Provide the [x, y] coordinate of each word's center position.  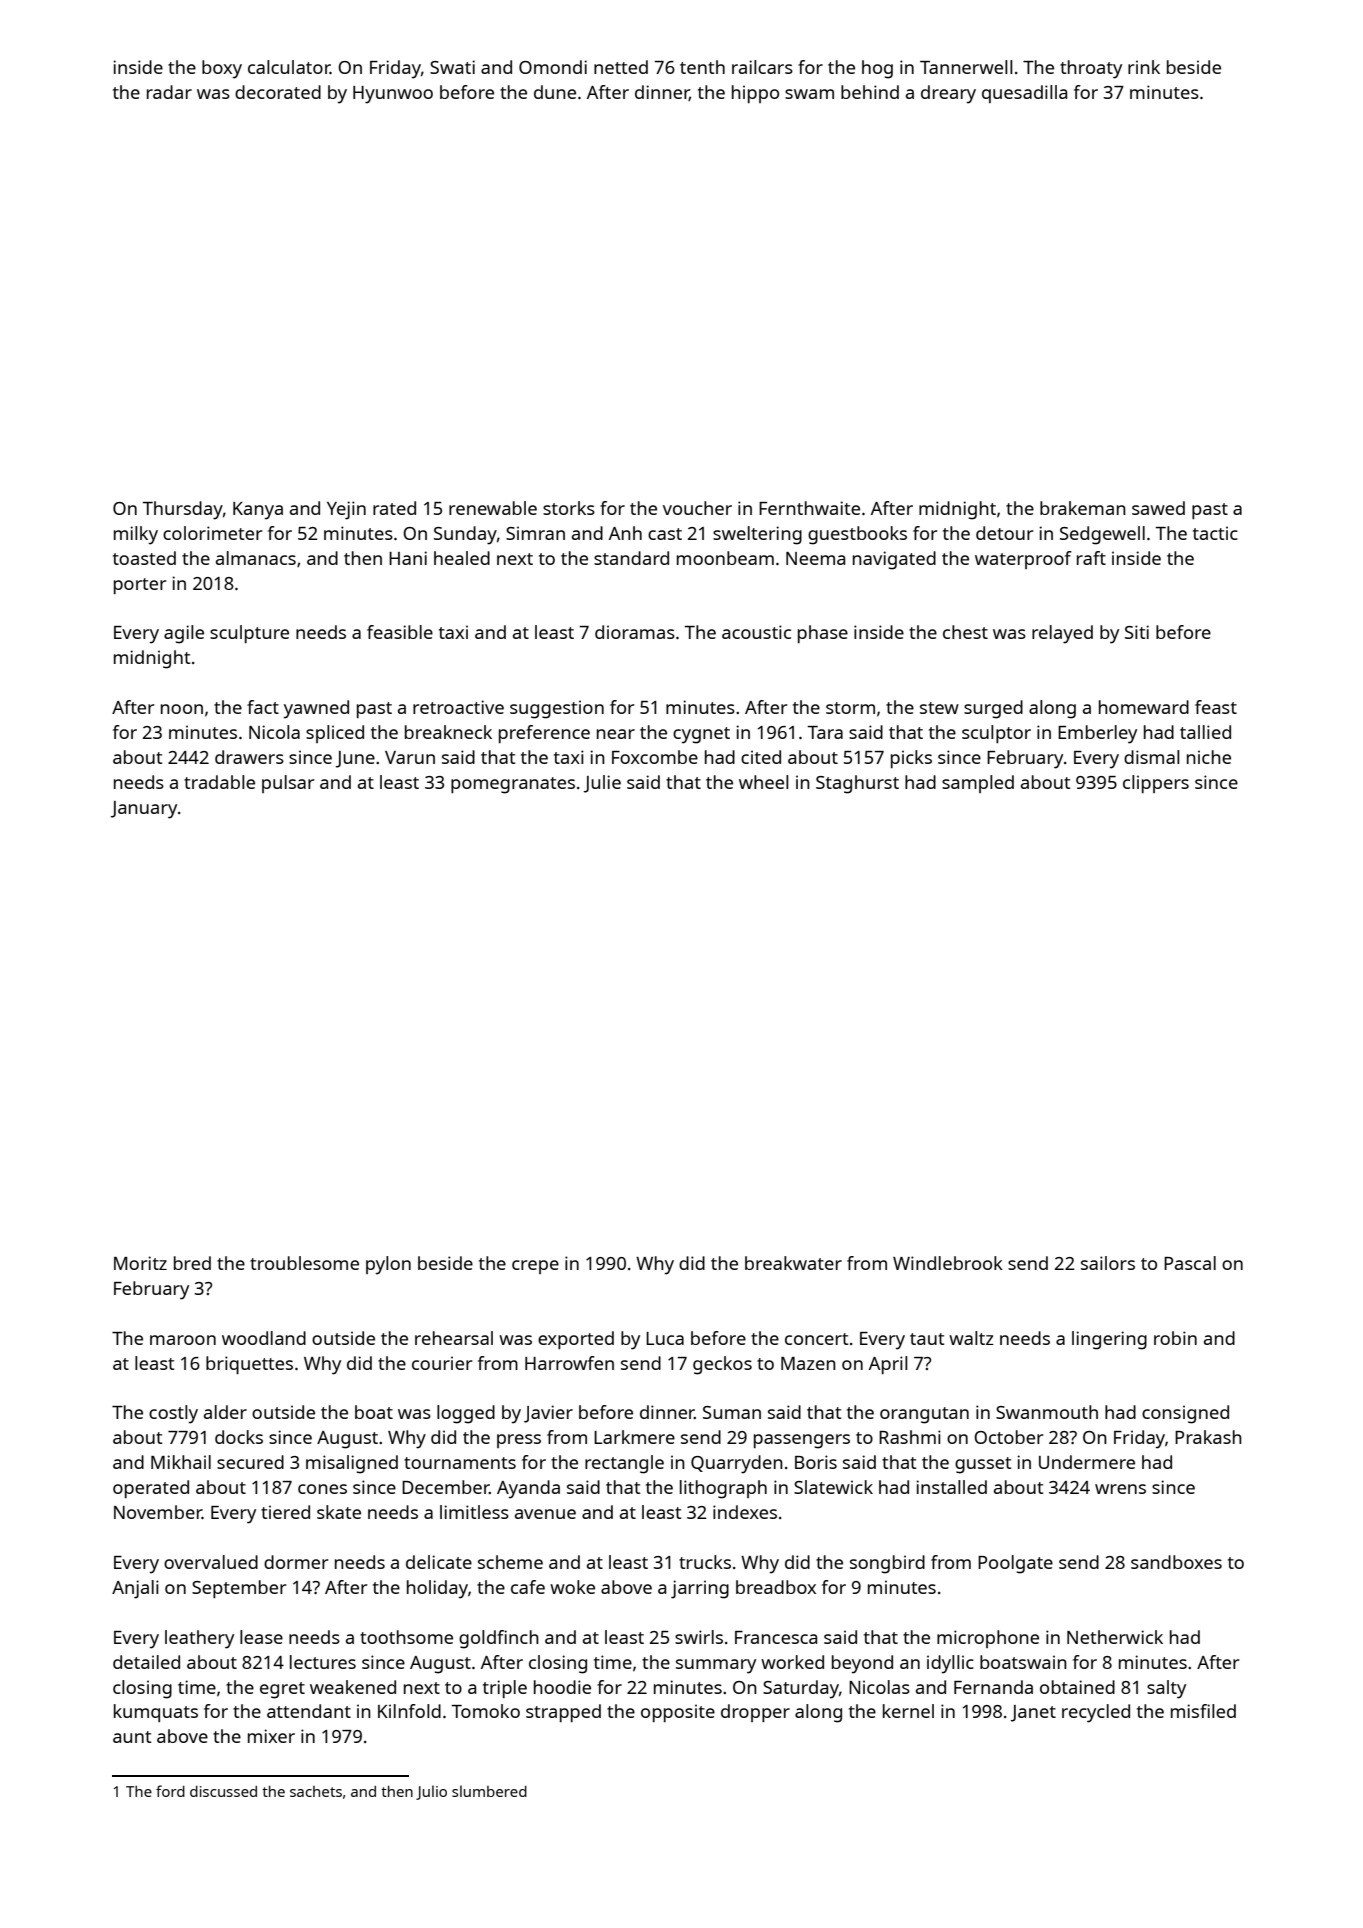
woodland [264, 1338]
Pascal [1190, 1263]
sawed [1158, 508]
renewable [493, 508]
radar [169, 92]
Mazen [808, 1363]
